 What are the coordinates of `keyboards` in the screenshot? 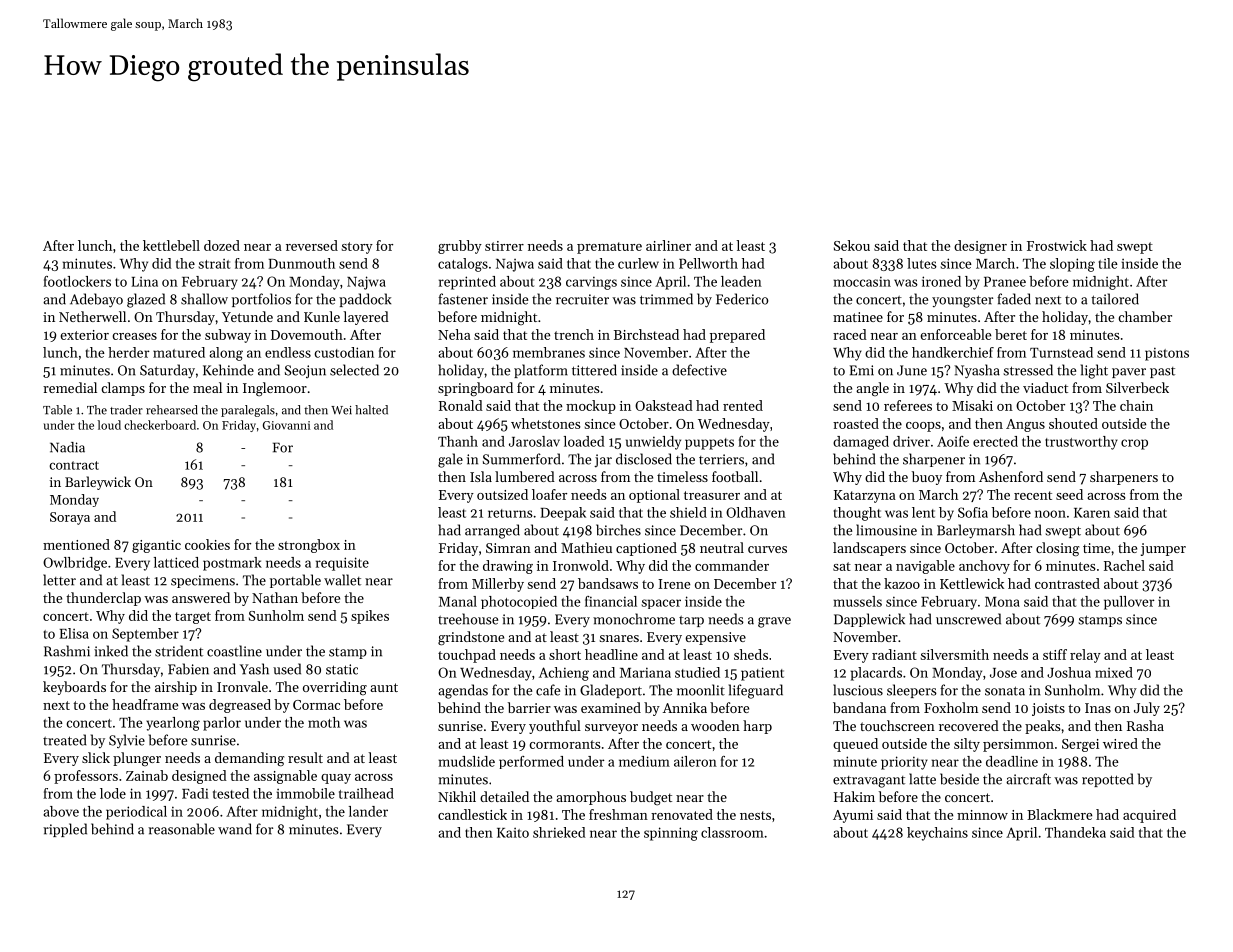 It's located at (74, 688).
